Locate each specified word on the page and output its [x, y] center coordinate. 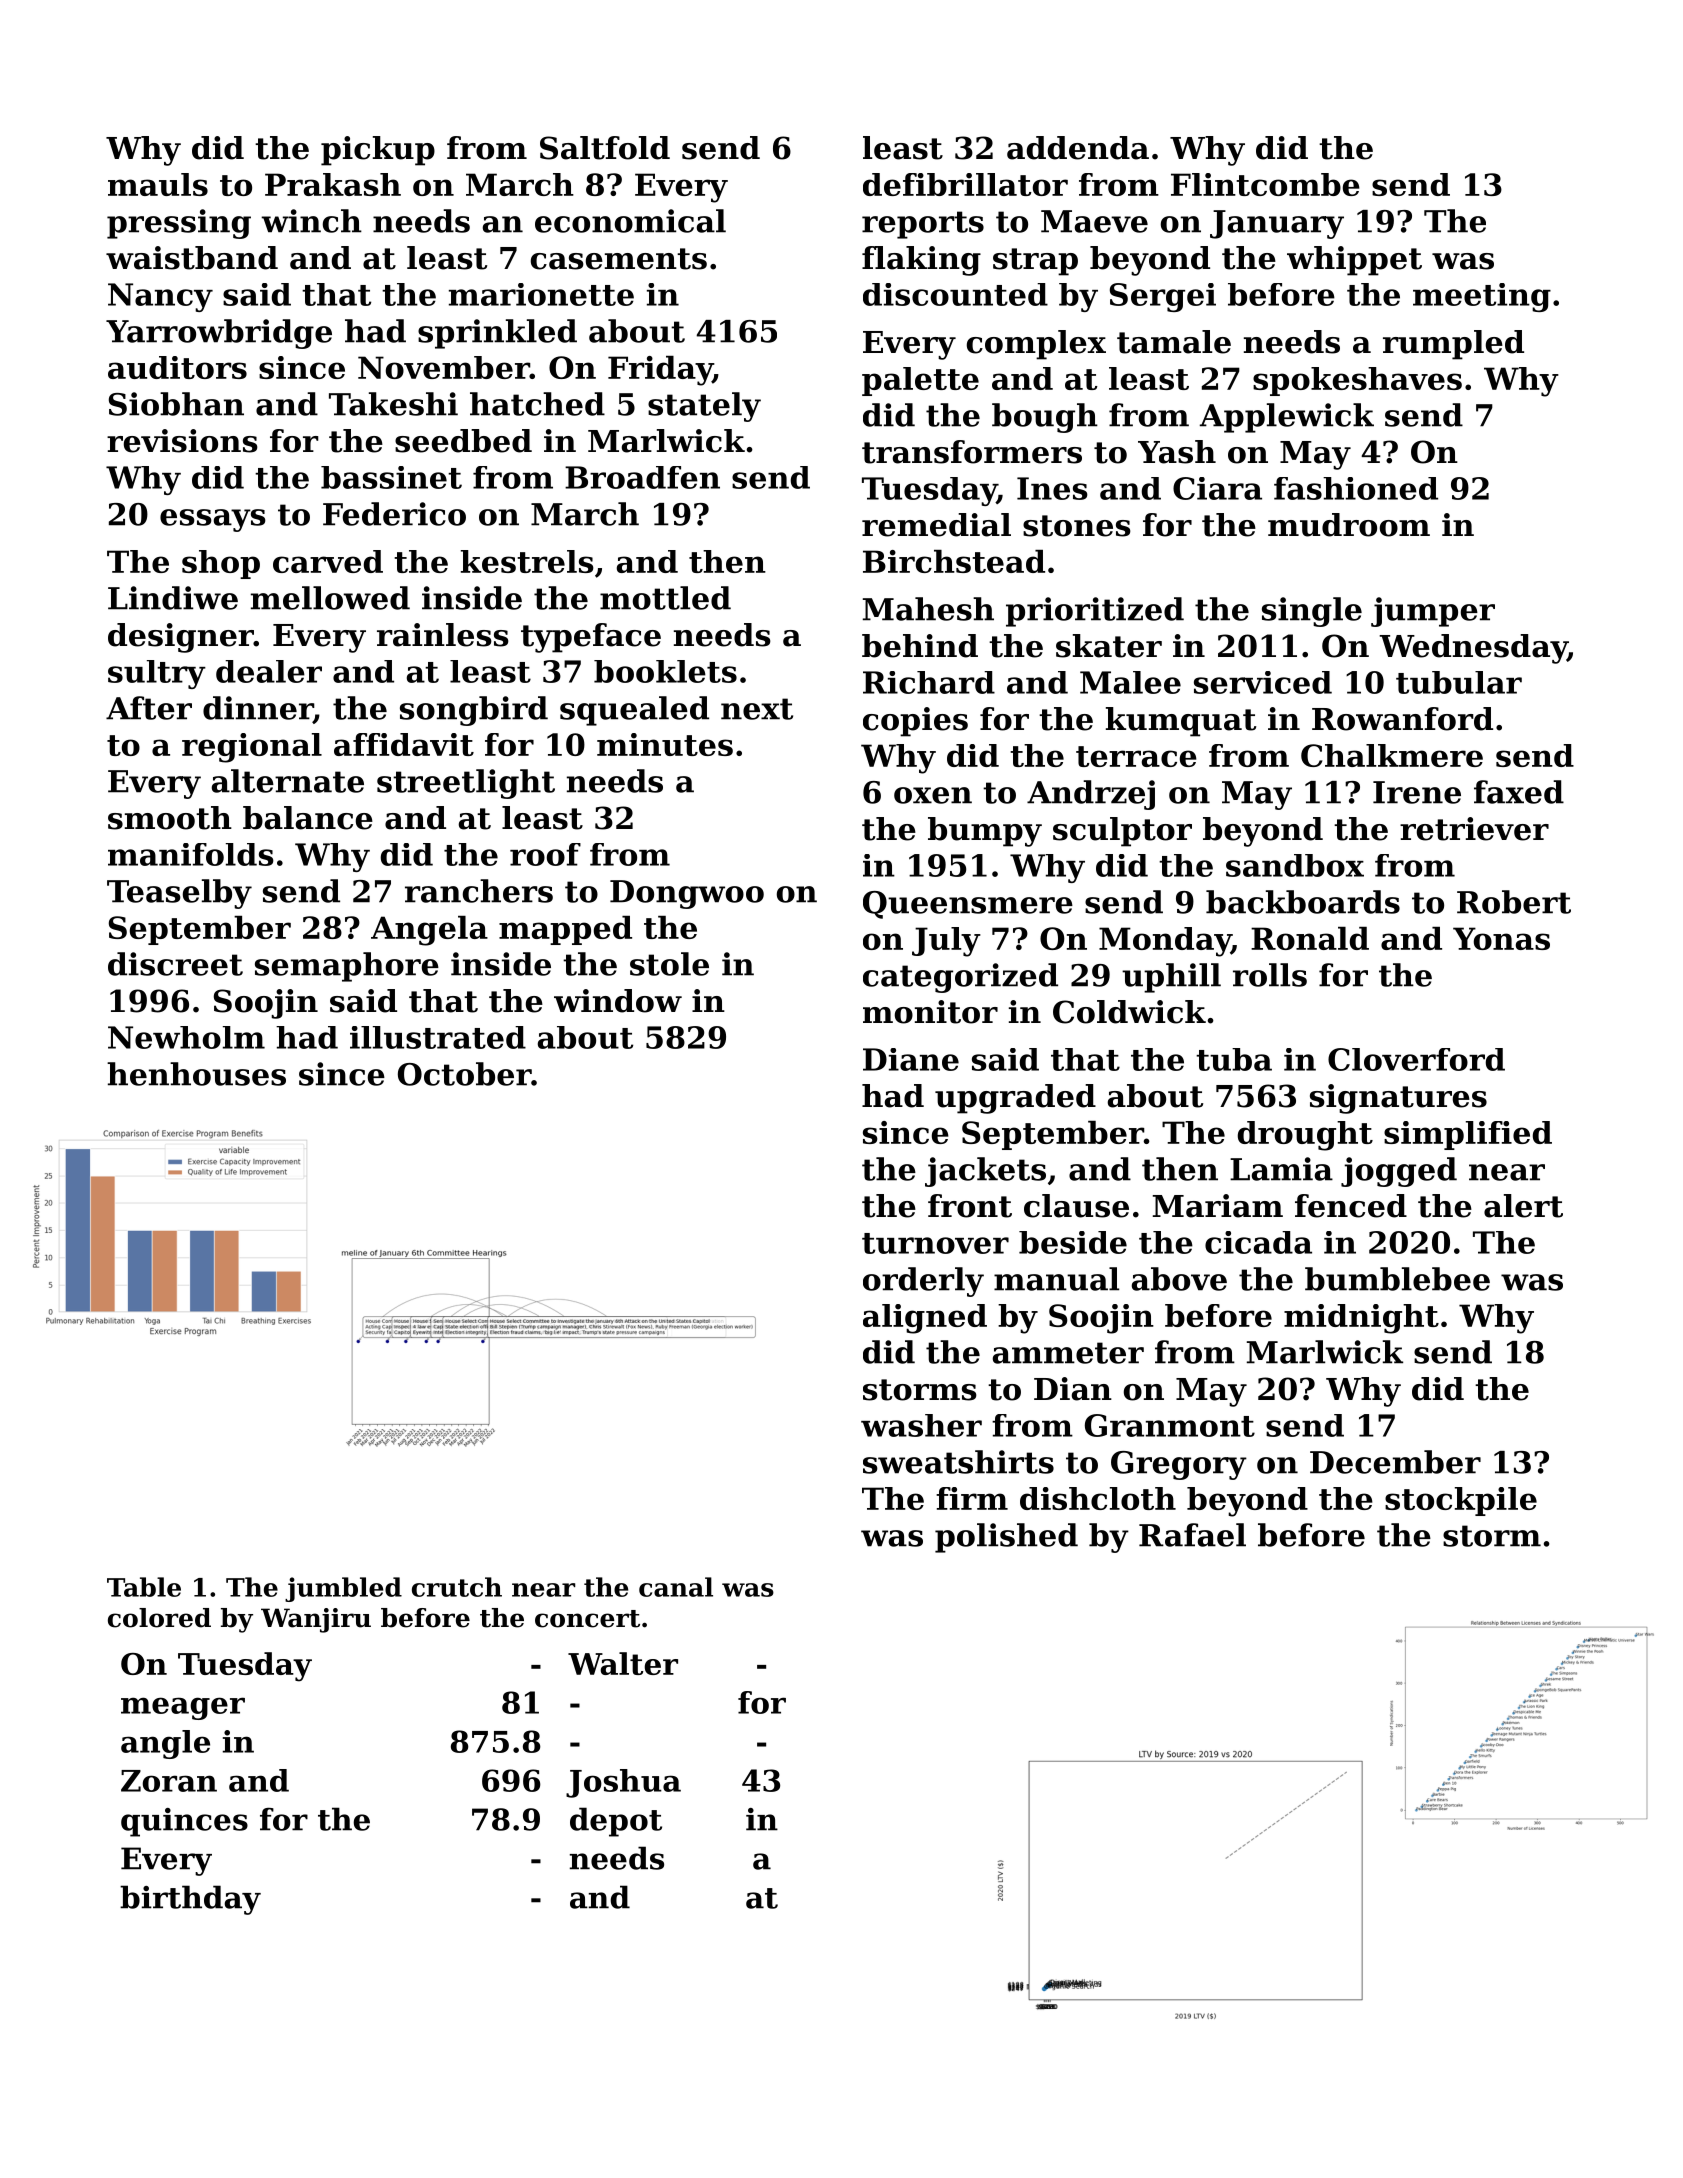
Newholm [186, 1037]
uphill [1171, 978]
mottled [665, 598]
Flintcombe [1265, 184]
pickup [378, 151]
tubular [1459, 682]
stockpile [1461, 1501]
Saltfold [605, 148]
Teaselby [179, 894]
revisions [182, 441]
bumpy [985, 832]
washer [921, 1425]
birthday [190, 1900]
